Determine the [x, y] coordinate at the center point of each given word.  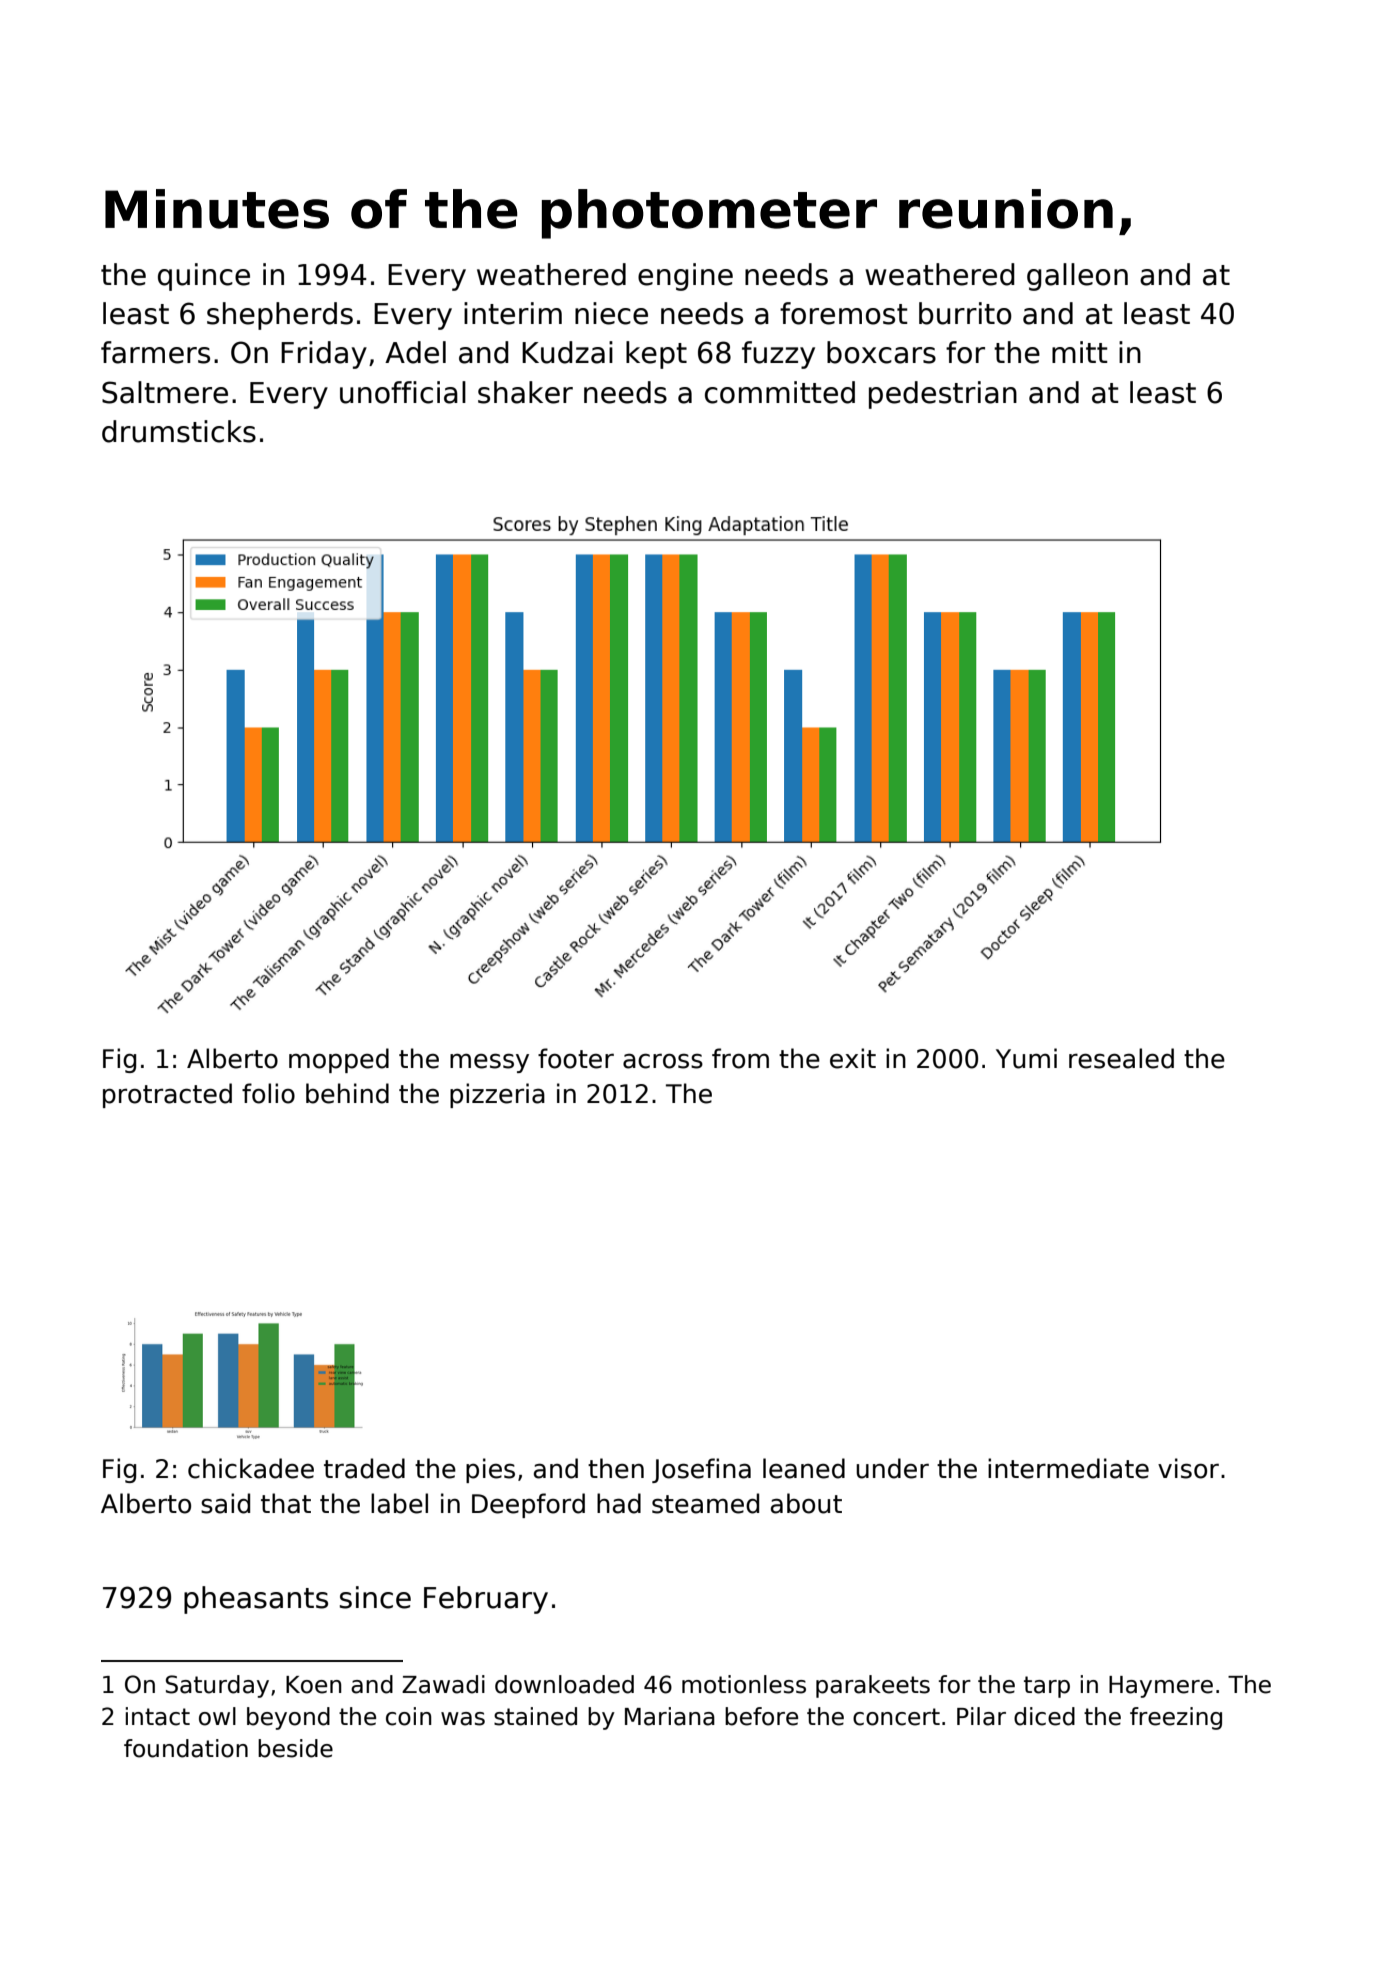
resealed [1121, 1058]
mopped [339, 1060]
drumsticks [179, 431]
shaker [525, 392]
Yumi [1026, 1058]
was [463, 1719]
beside [295, 1748]
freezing [1176, 1718]
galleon [1077, 277]
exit [853, 1058]
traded [364, 1468]
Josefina [701, 1470]
